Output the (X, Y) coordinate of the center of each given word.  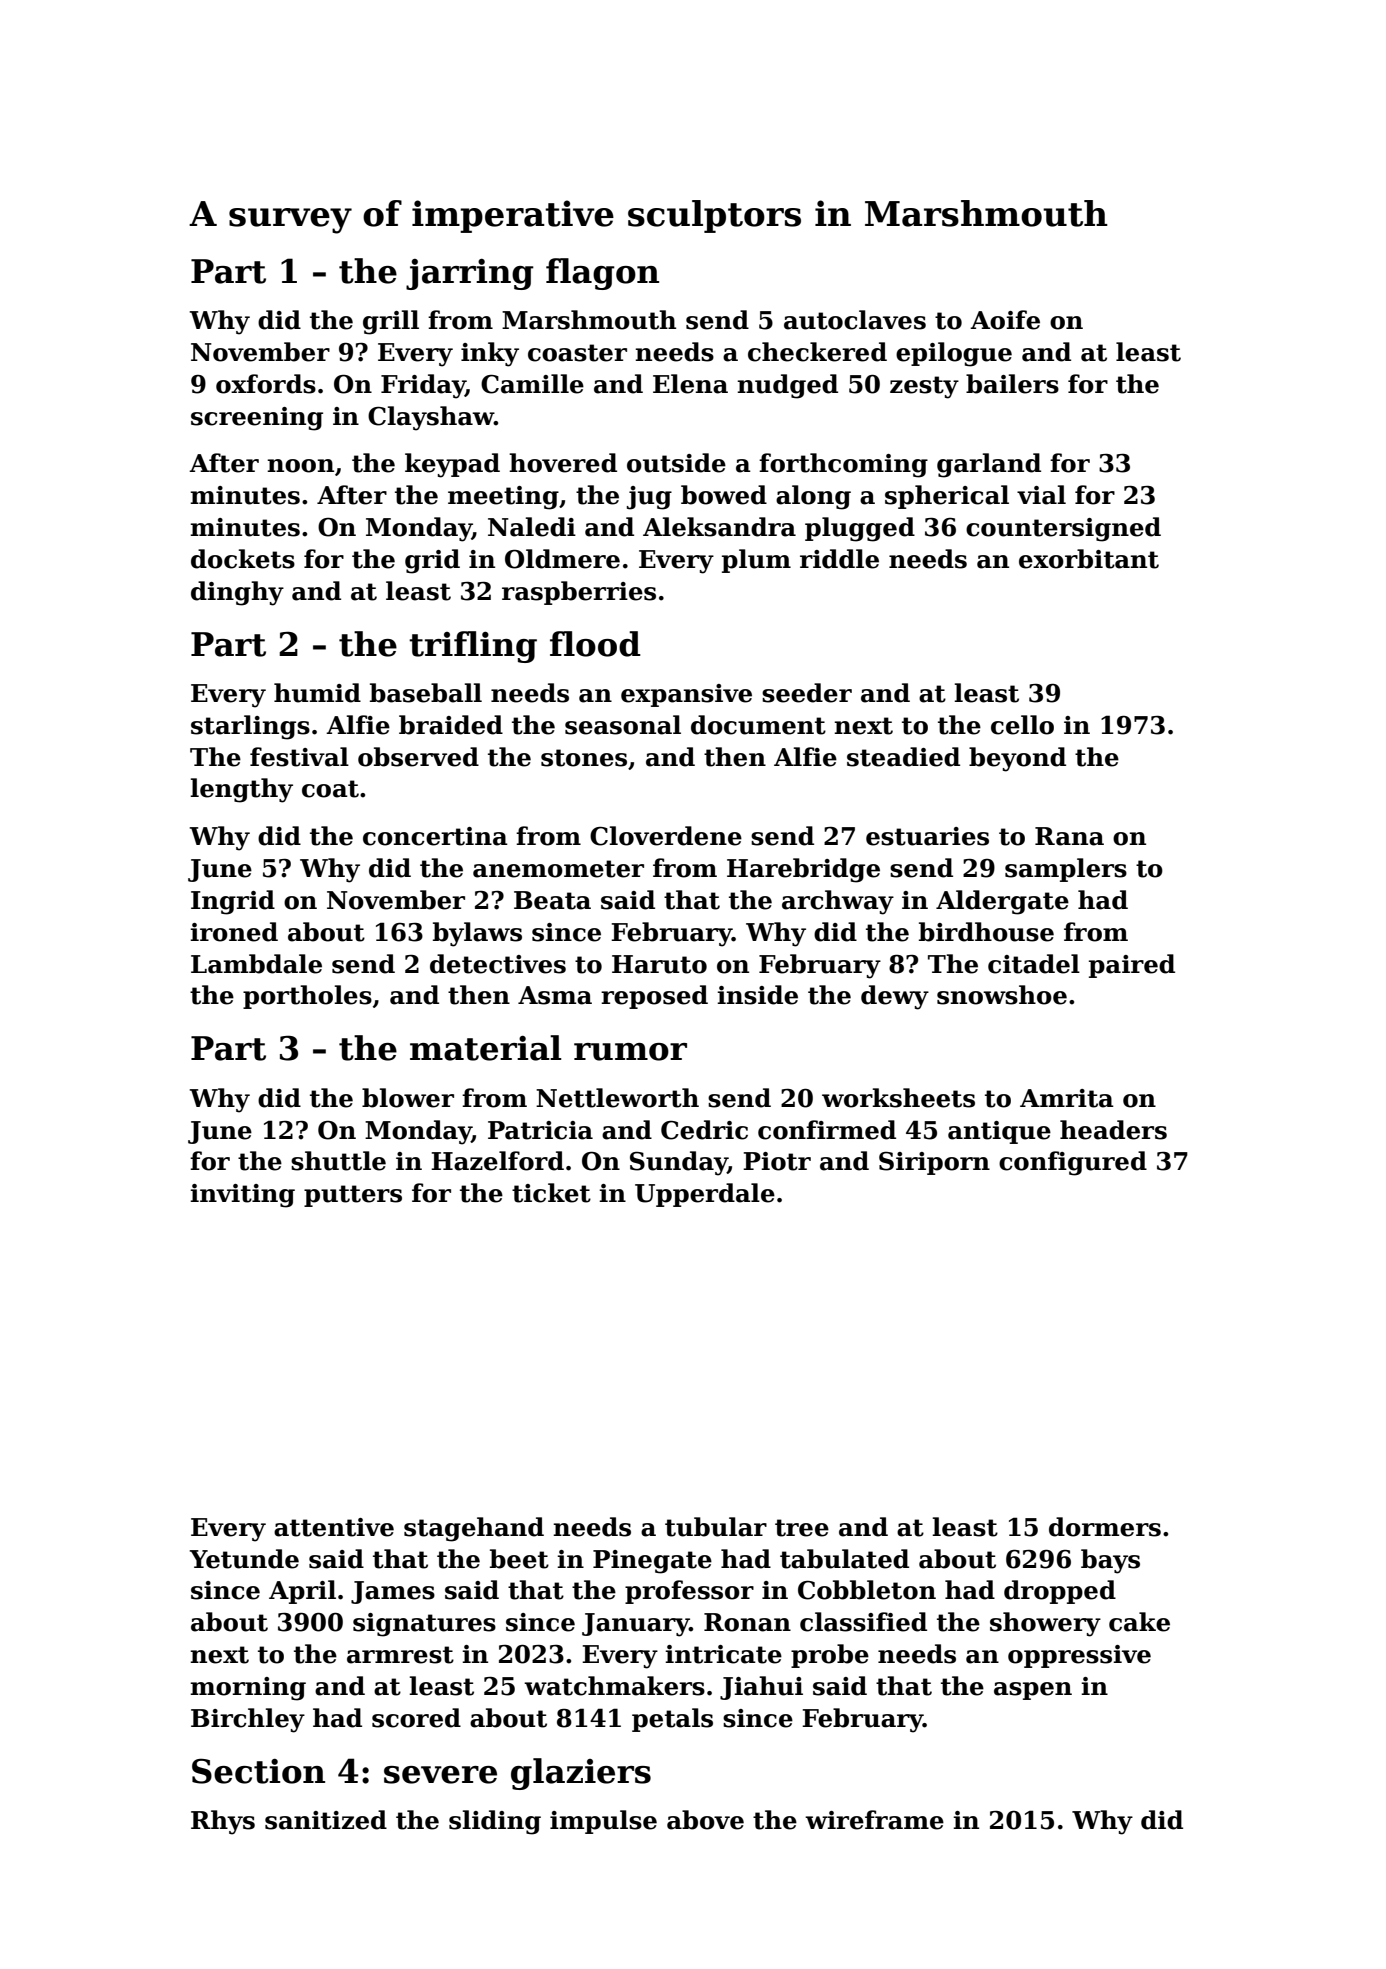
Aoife (1005, 320)
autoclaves (855, 320)
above (705, 1820)
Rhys (223, 1822)
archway (838, 902)
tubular (716, 1527)
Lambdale (256, 964)
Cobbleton (867, 1590)
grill (391, 322)
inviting (242, 1196)
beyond (1017, 759)
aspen (1033, 1691)
